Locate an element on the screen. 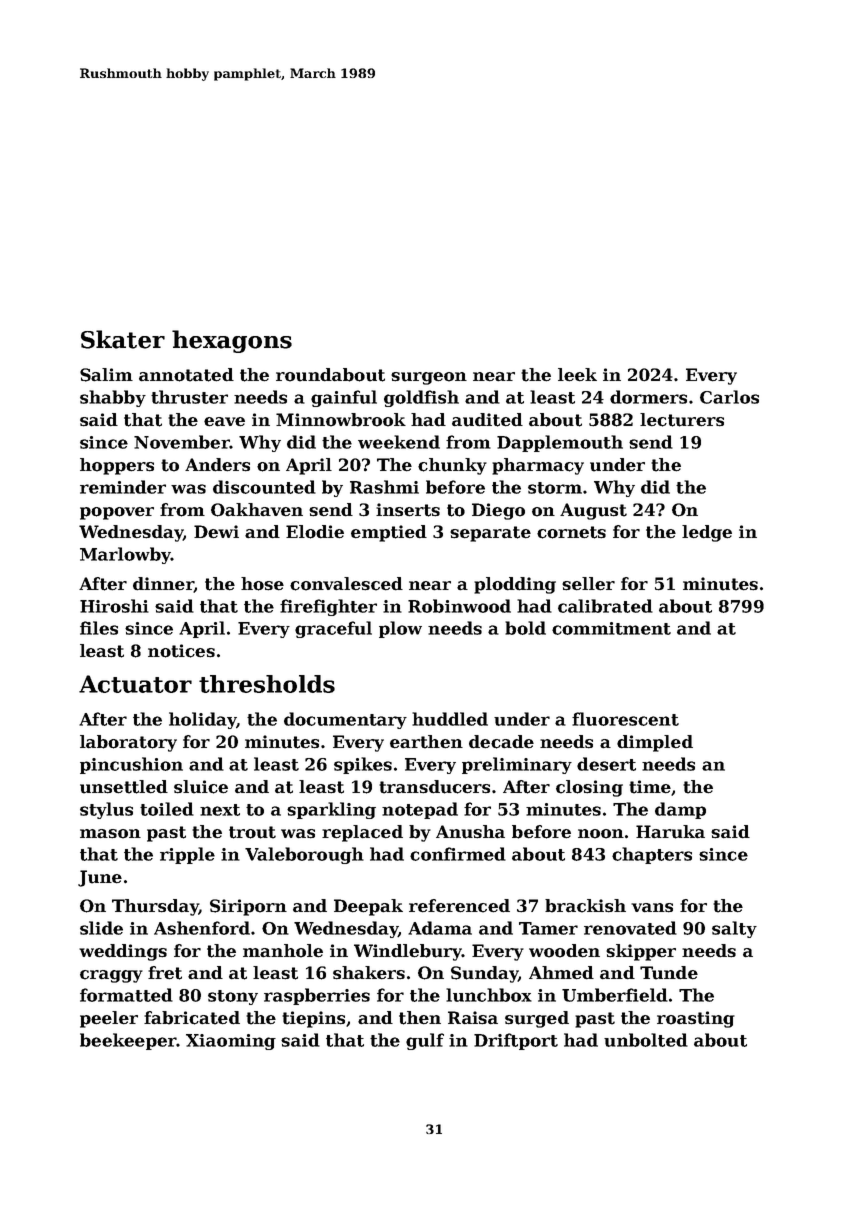  huddled is located at coordinates (450, 719).
